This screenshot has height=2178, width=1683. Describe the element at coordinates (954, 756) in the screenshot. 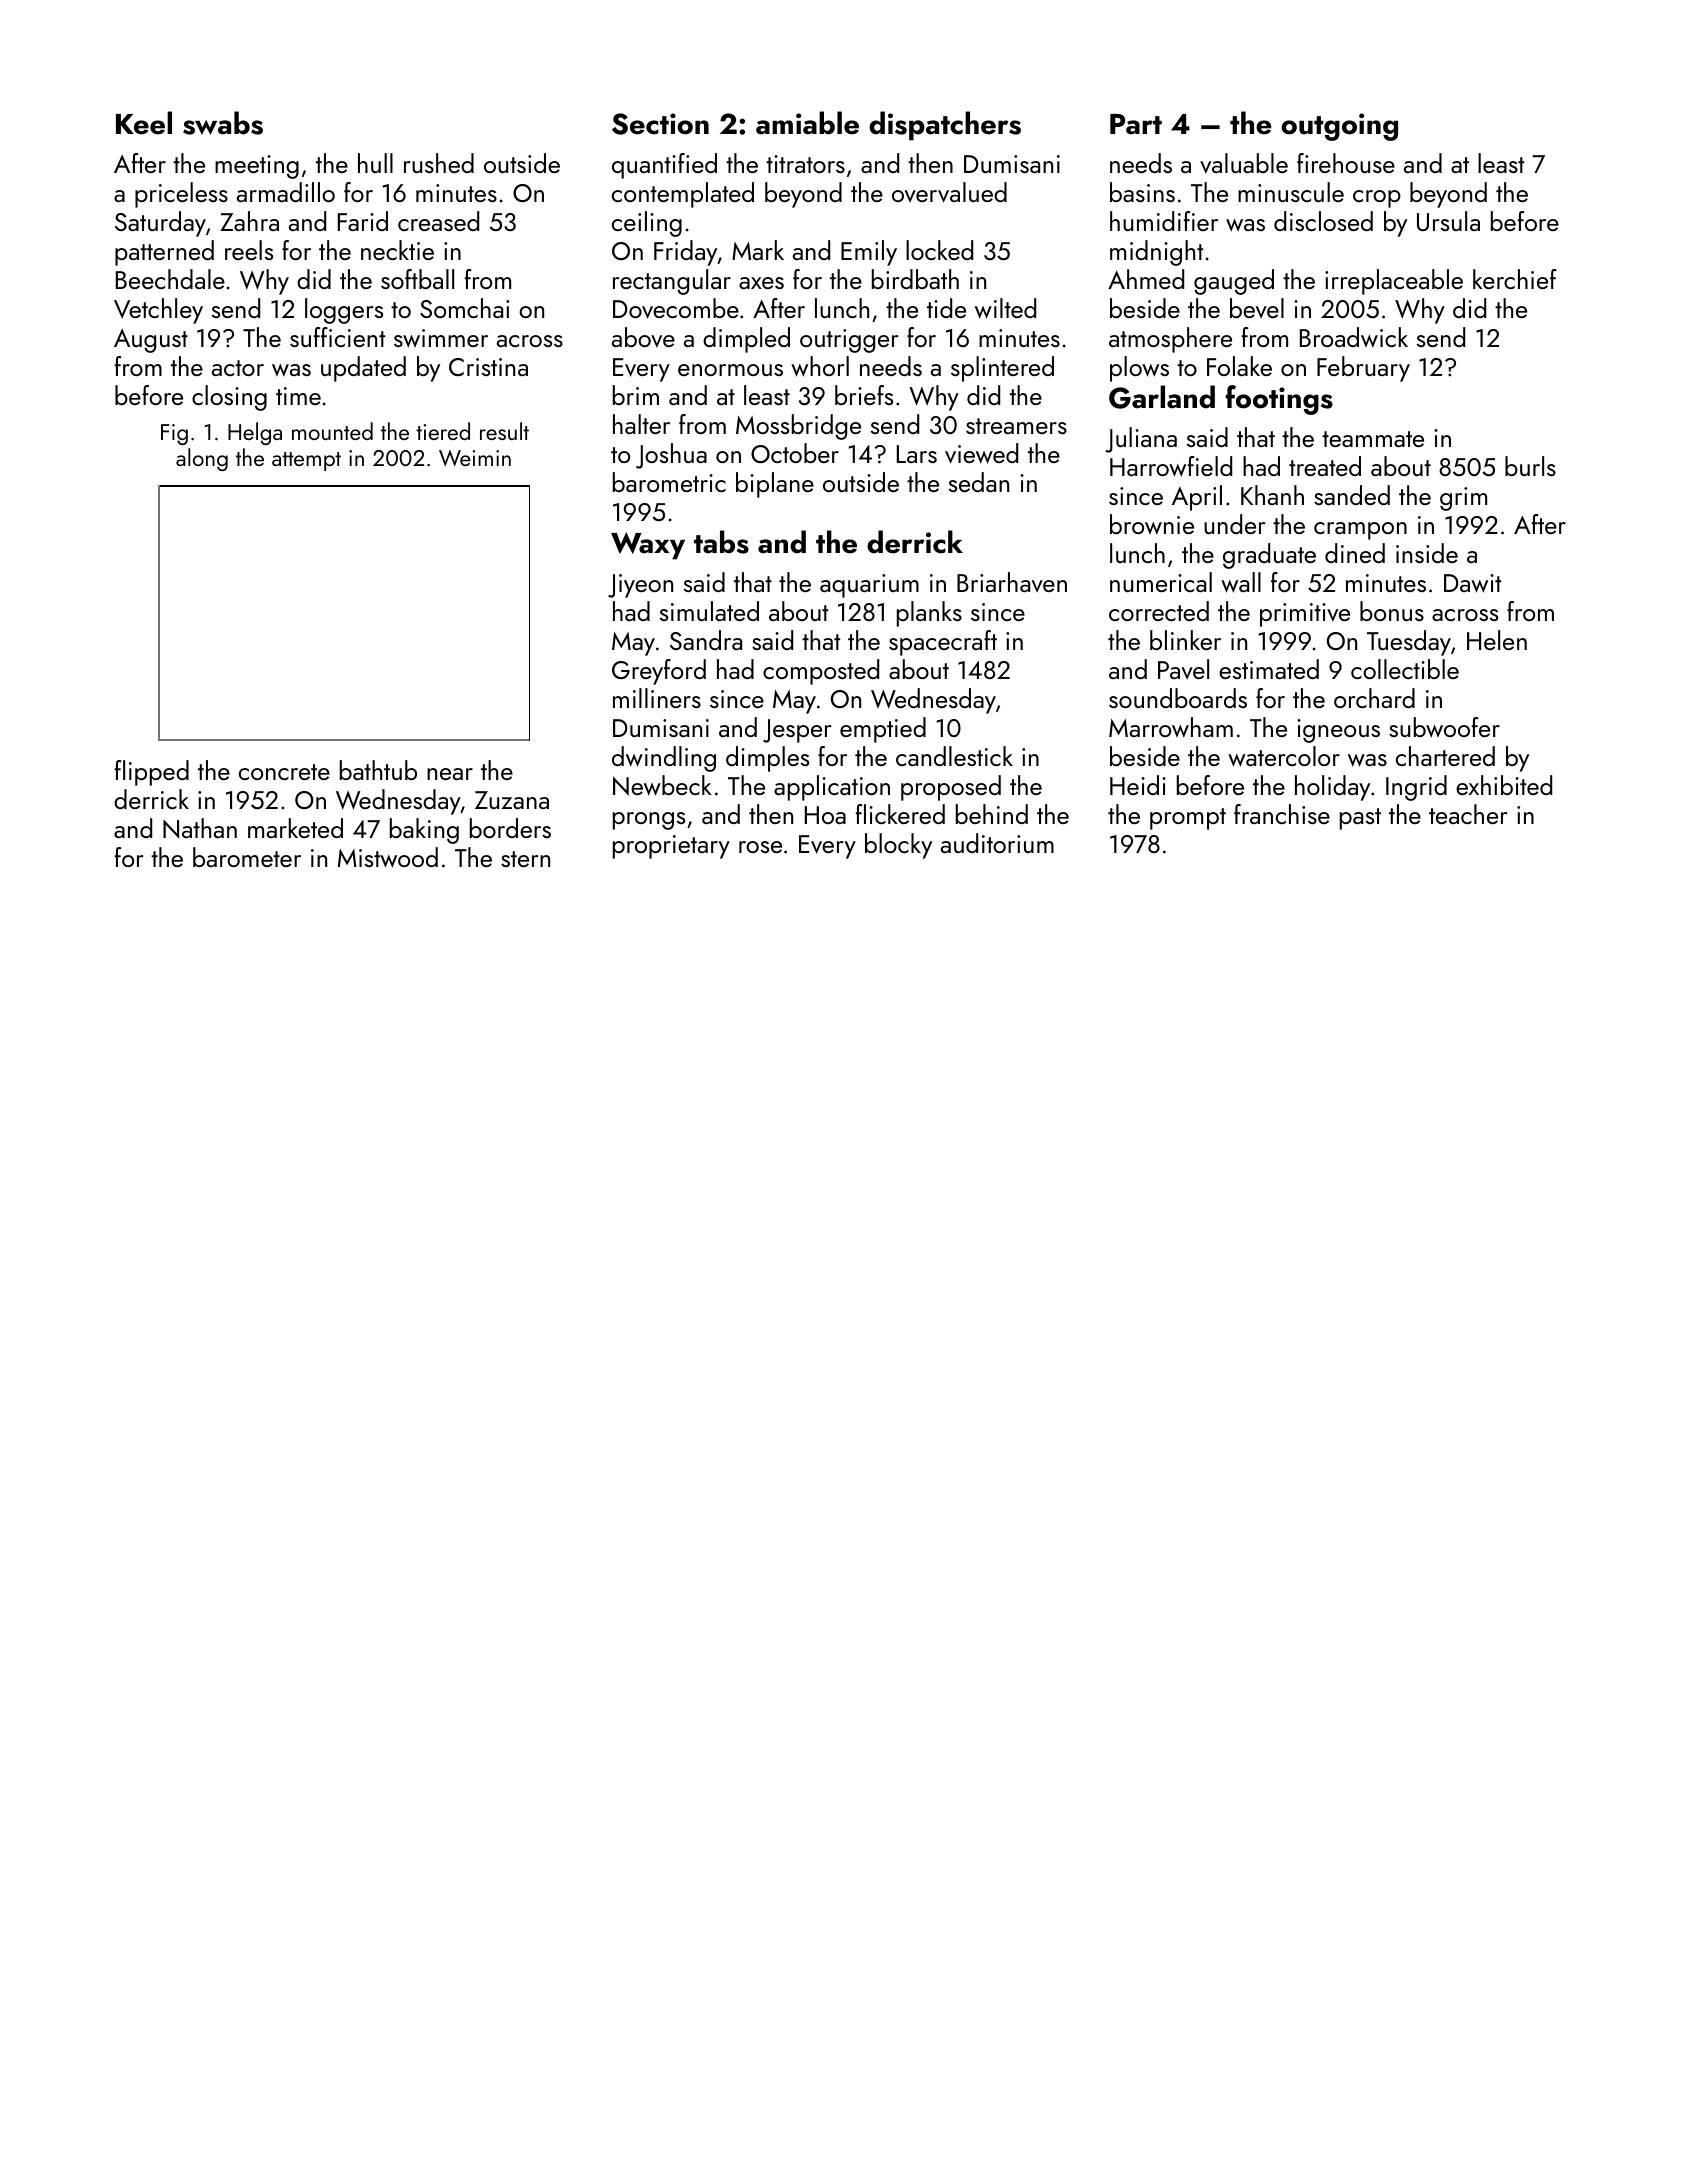

I see `candlestick` at that location.
